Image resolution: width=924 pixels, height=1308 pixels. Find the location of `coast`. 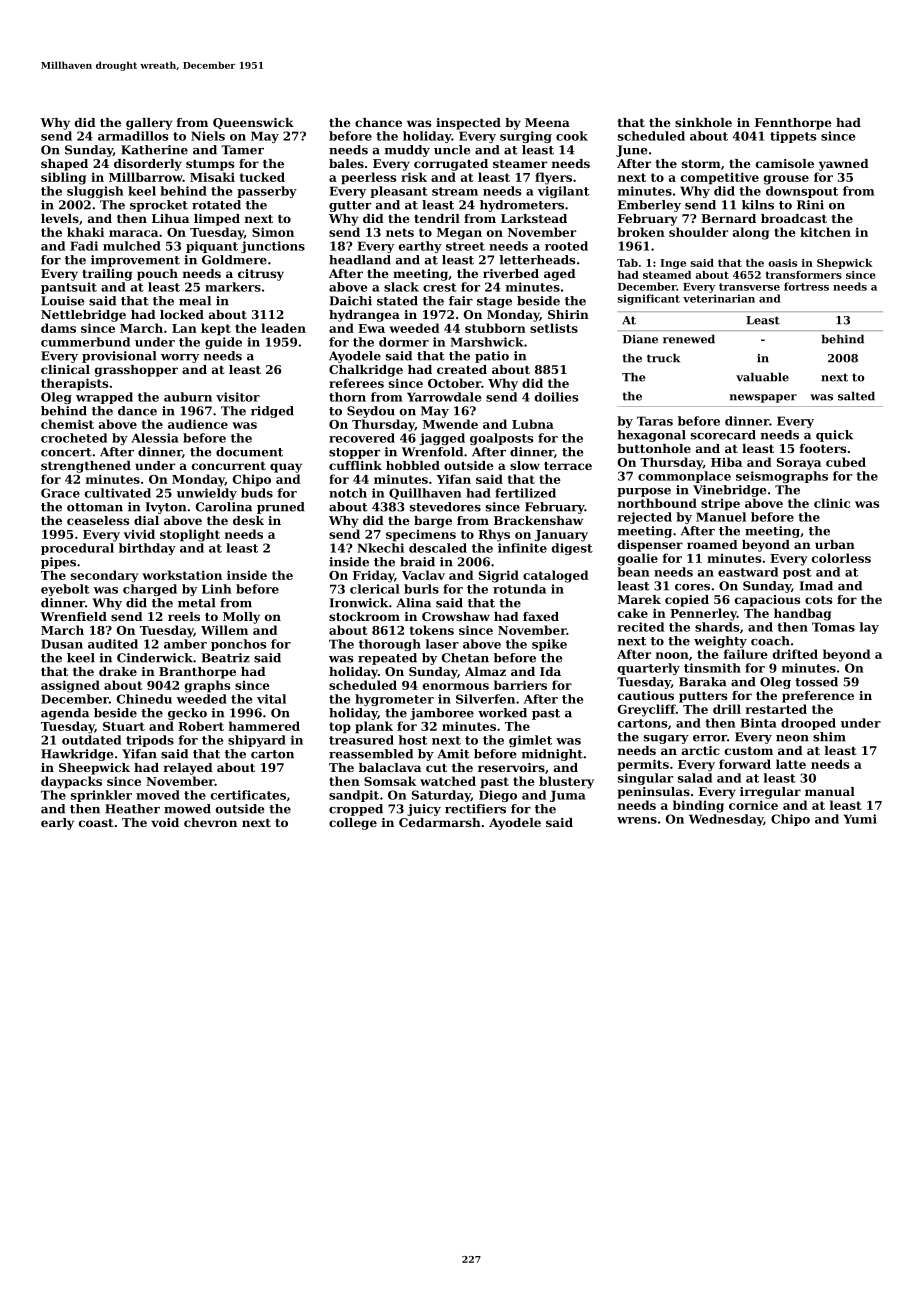

coast is located at coordinates (96, 823).
